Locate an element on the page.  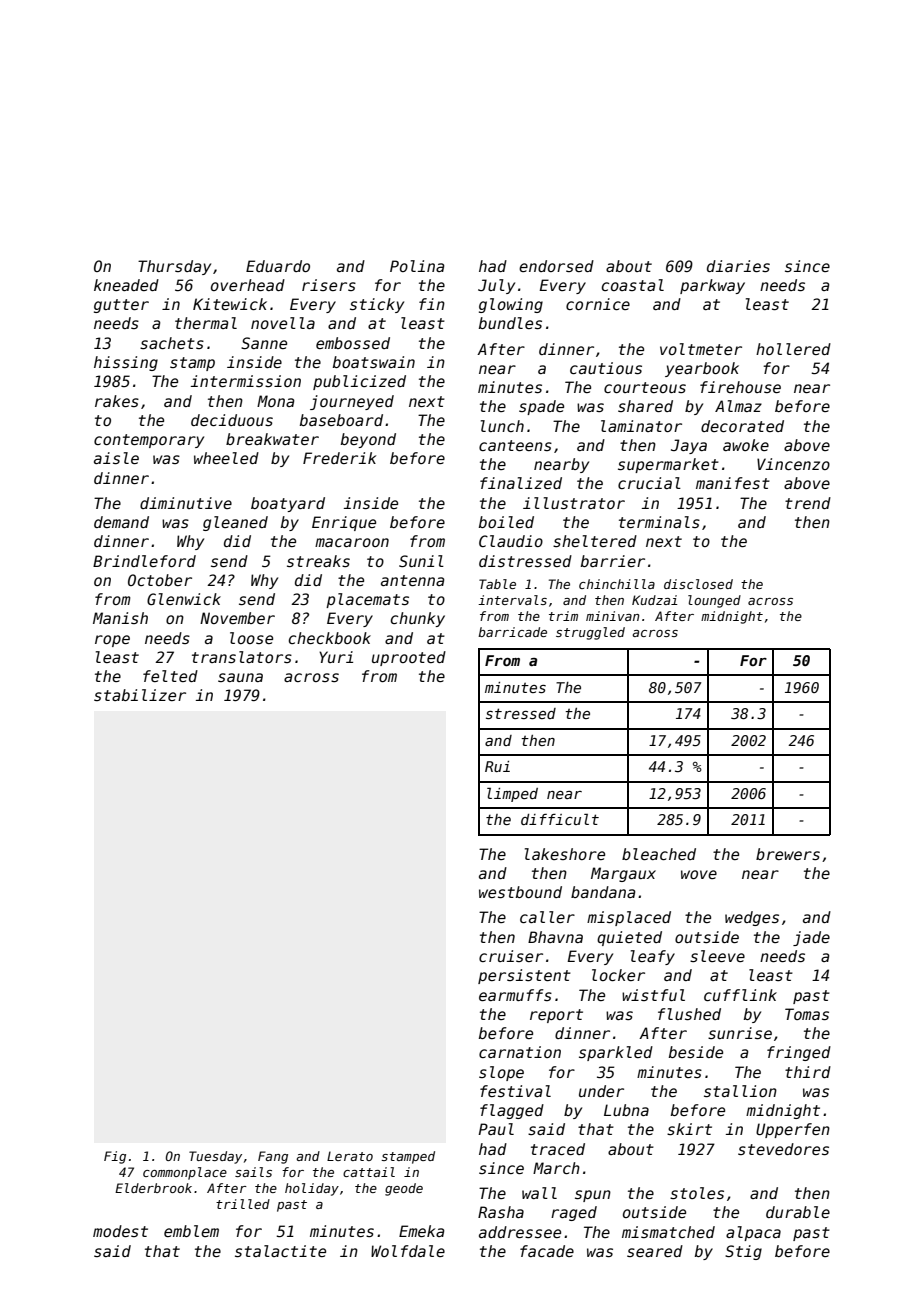
kneaded is located at coordinates (126, 285).
